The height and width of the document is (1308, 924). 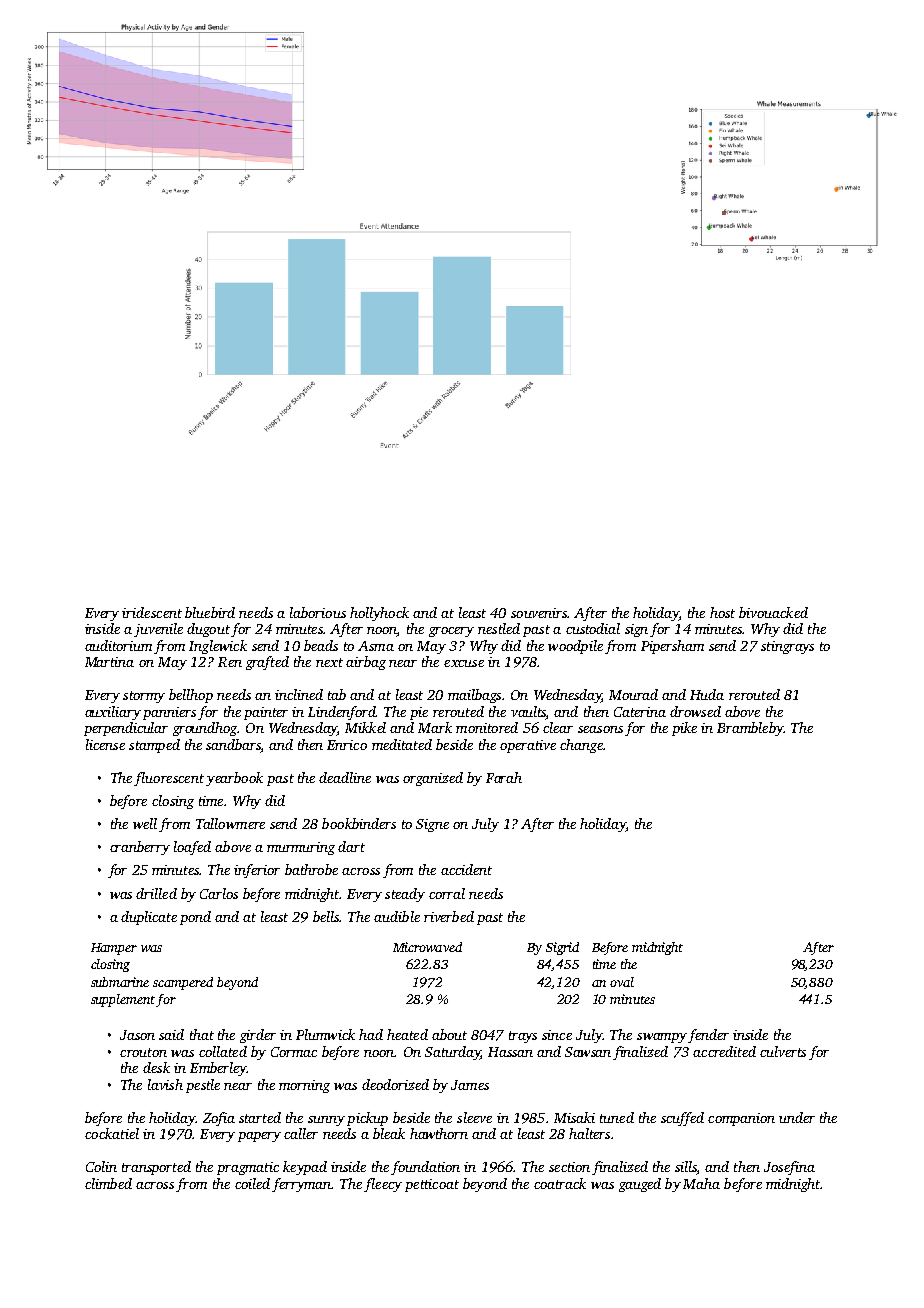 I want to click on vaults, so click(x=528, y=711).
